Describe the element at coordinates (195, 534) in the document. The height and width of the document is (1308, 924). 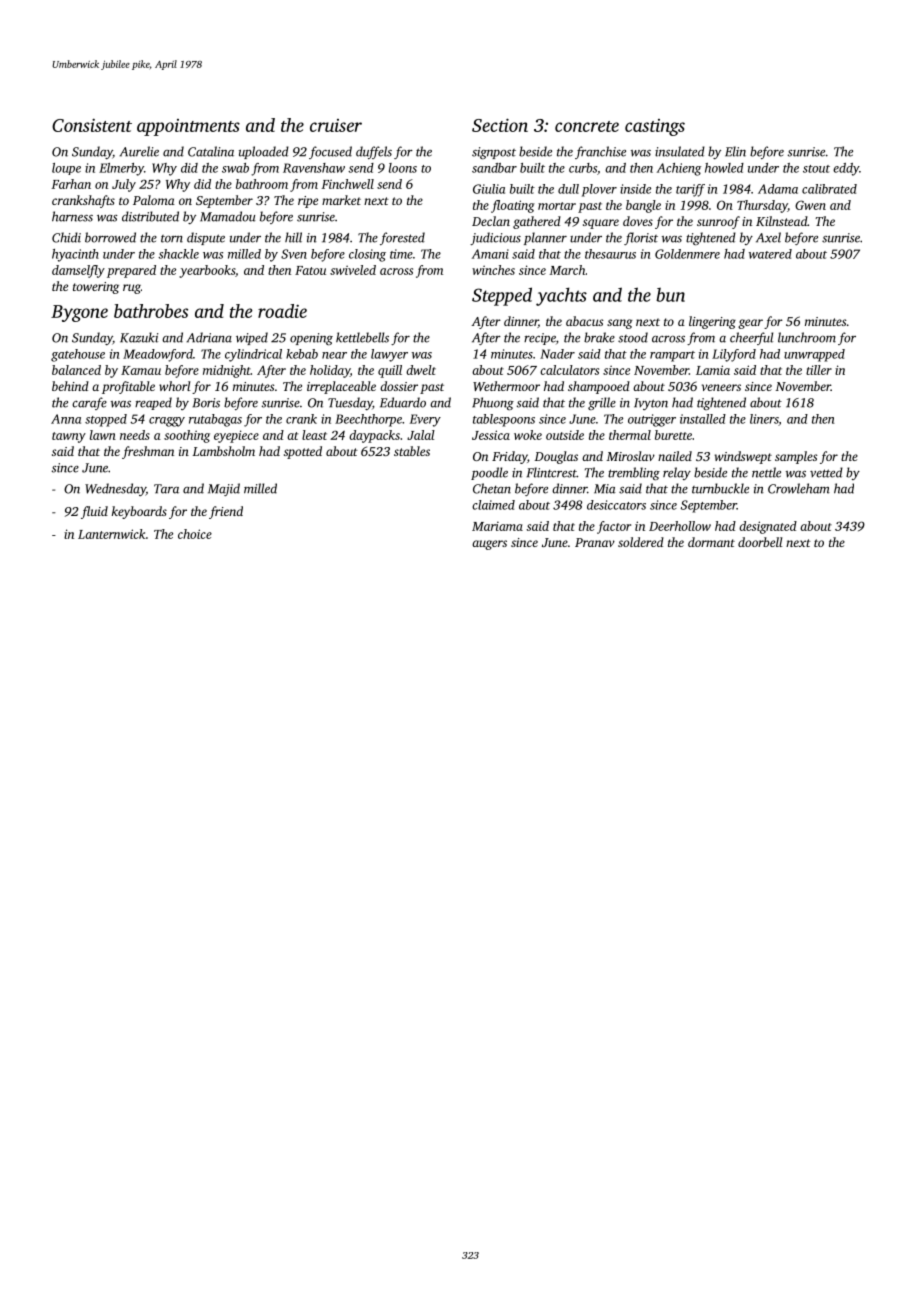
I see `choice` at that location.
